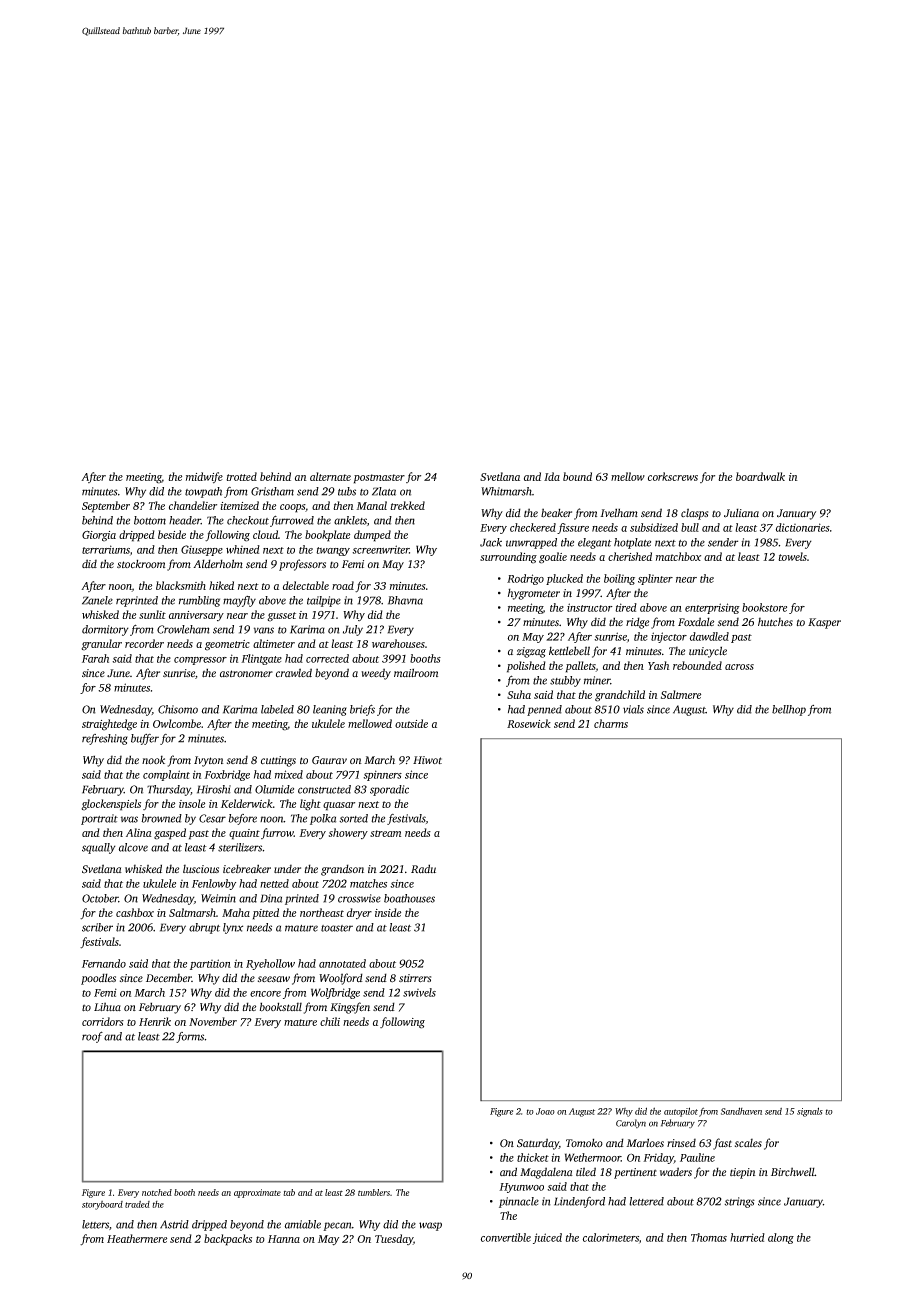 The width and height of the image is (924, 1308). Describe the element at coordinates (739, 667) in the image. I see `across` at that location.
